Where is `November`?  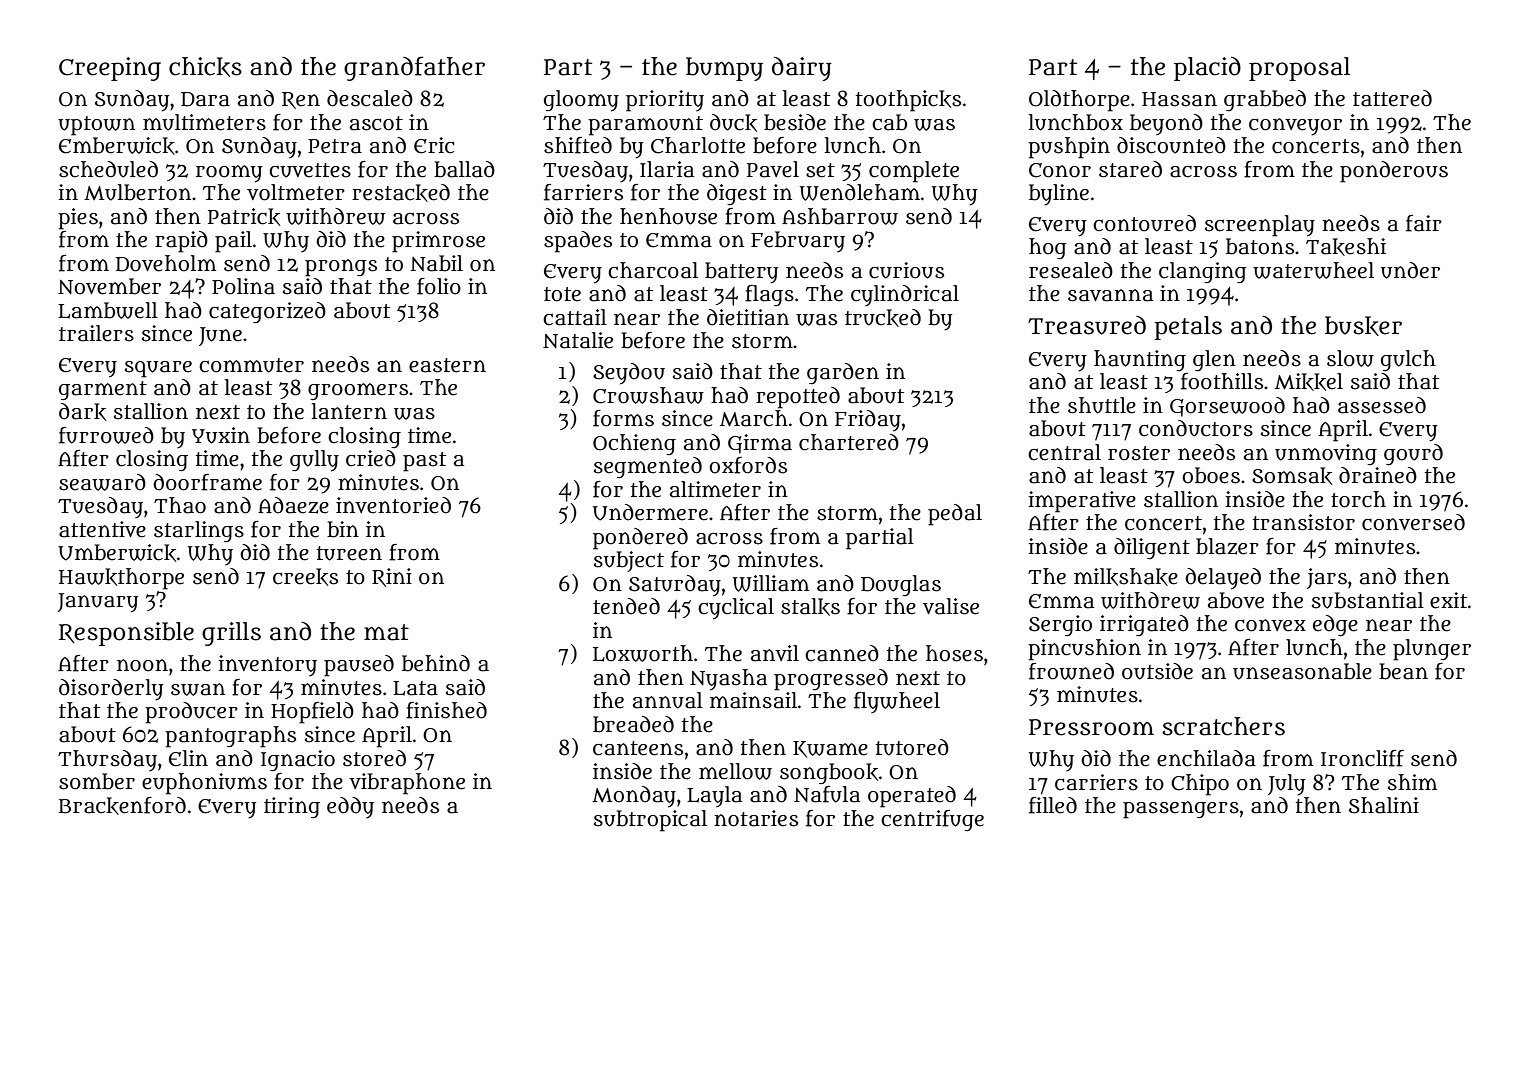 November is located at coordinates (109, 286).
